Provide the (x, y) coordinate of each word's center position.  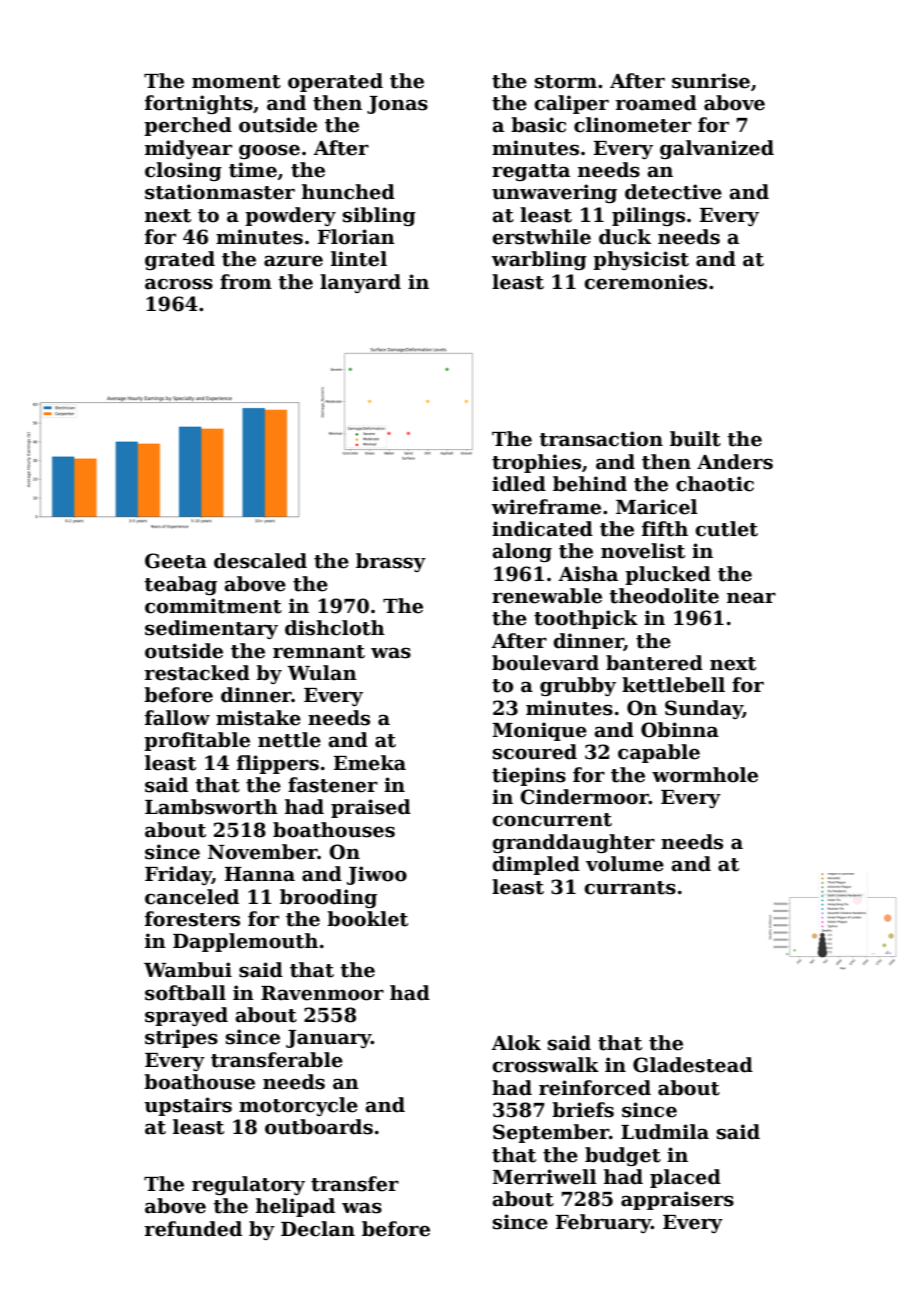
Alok (516, 1043)
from (246, 282)
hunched (348, 192)
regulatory (248, 1185)
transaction (601, 439)
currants (630, 888)
